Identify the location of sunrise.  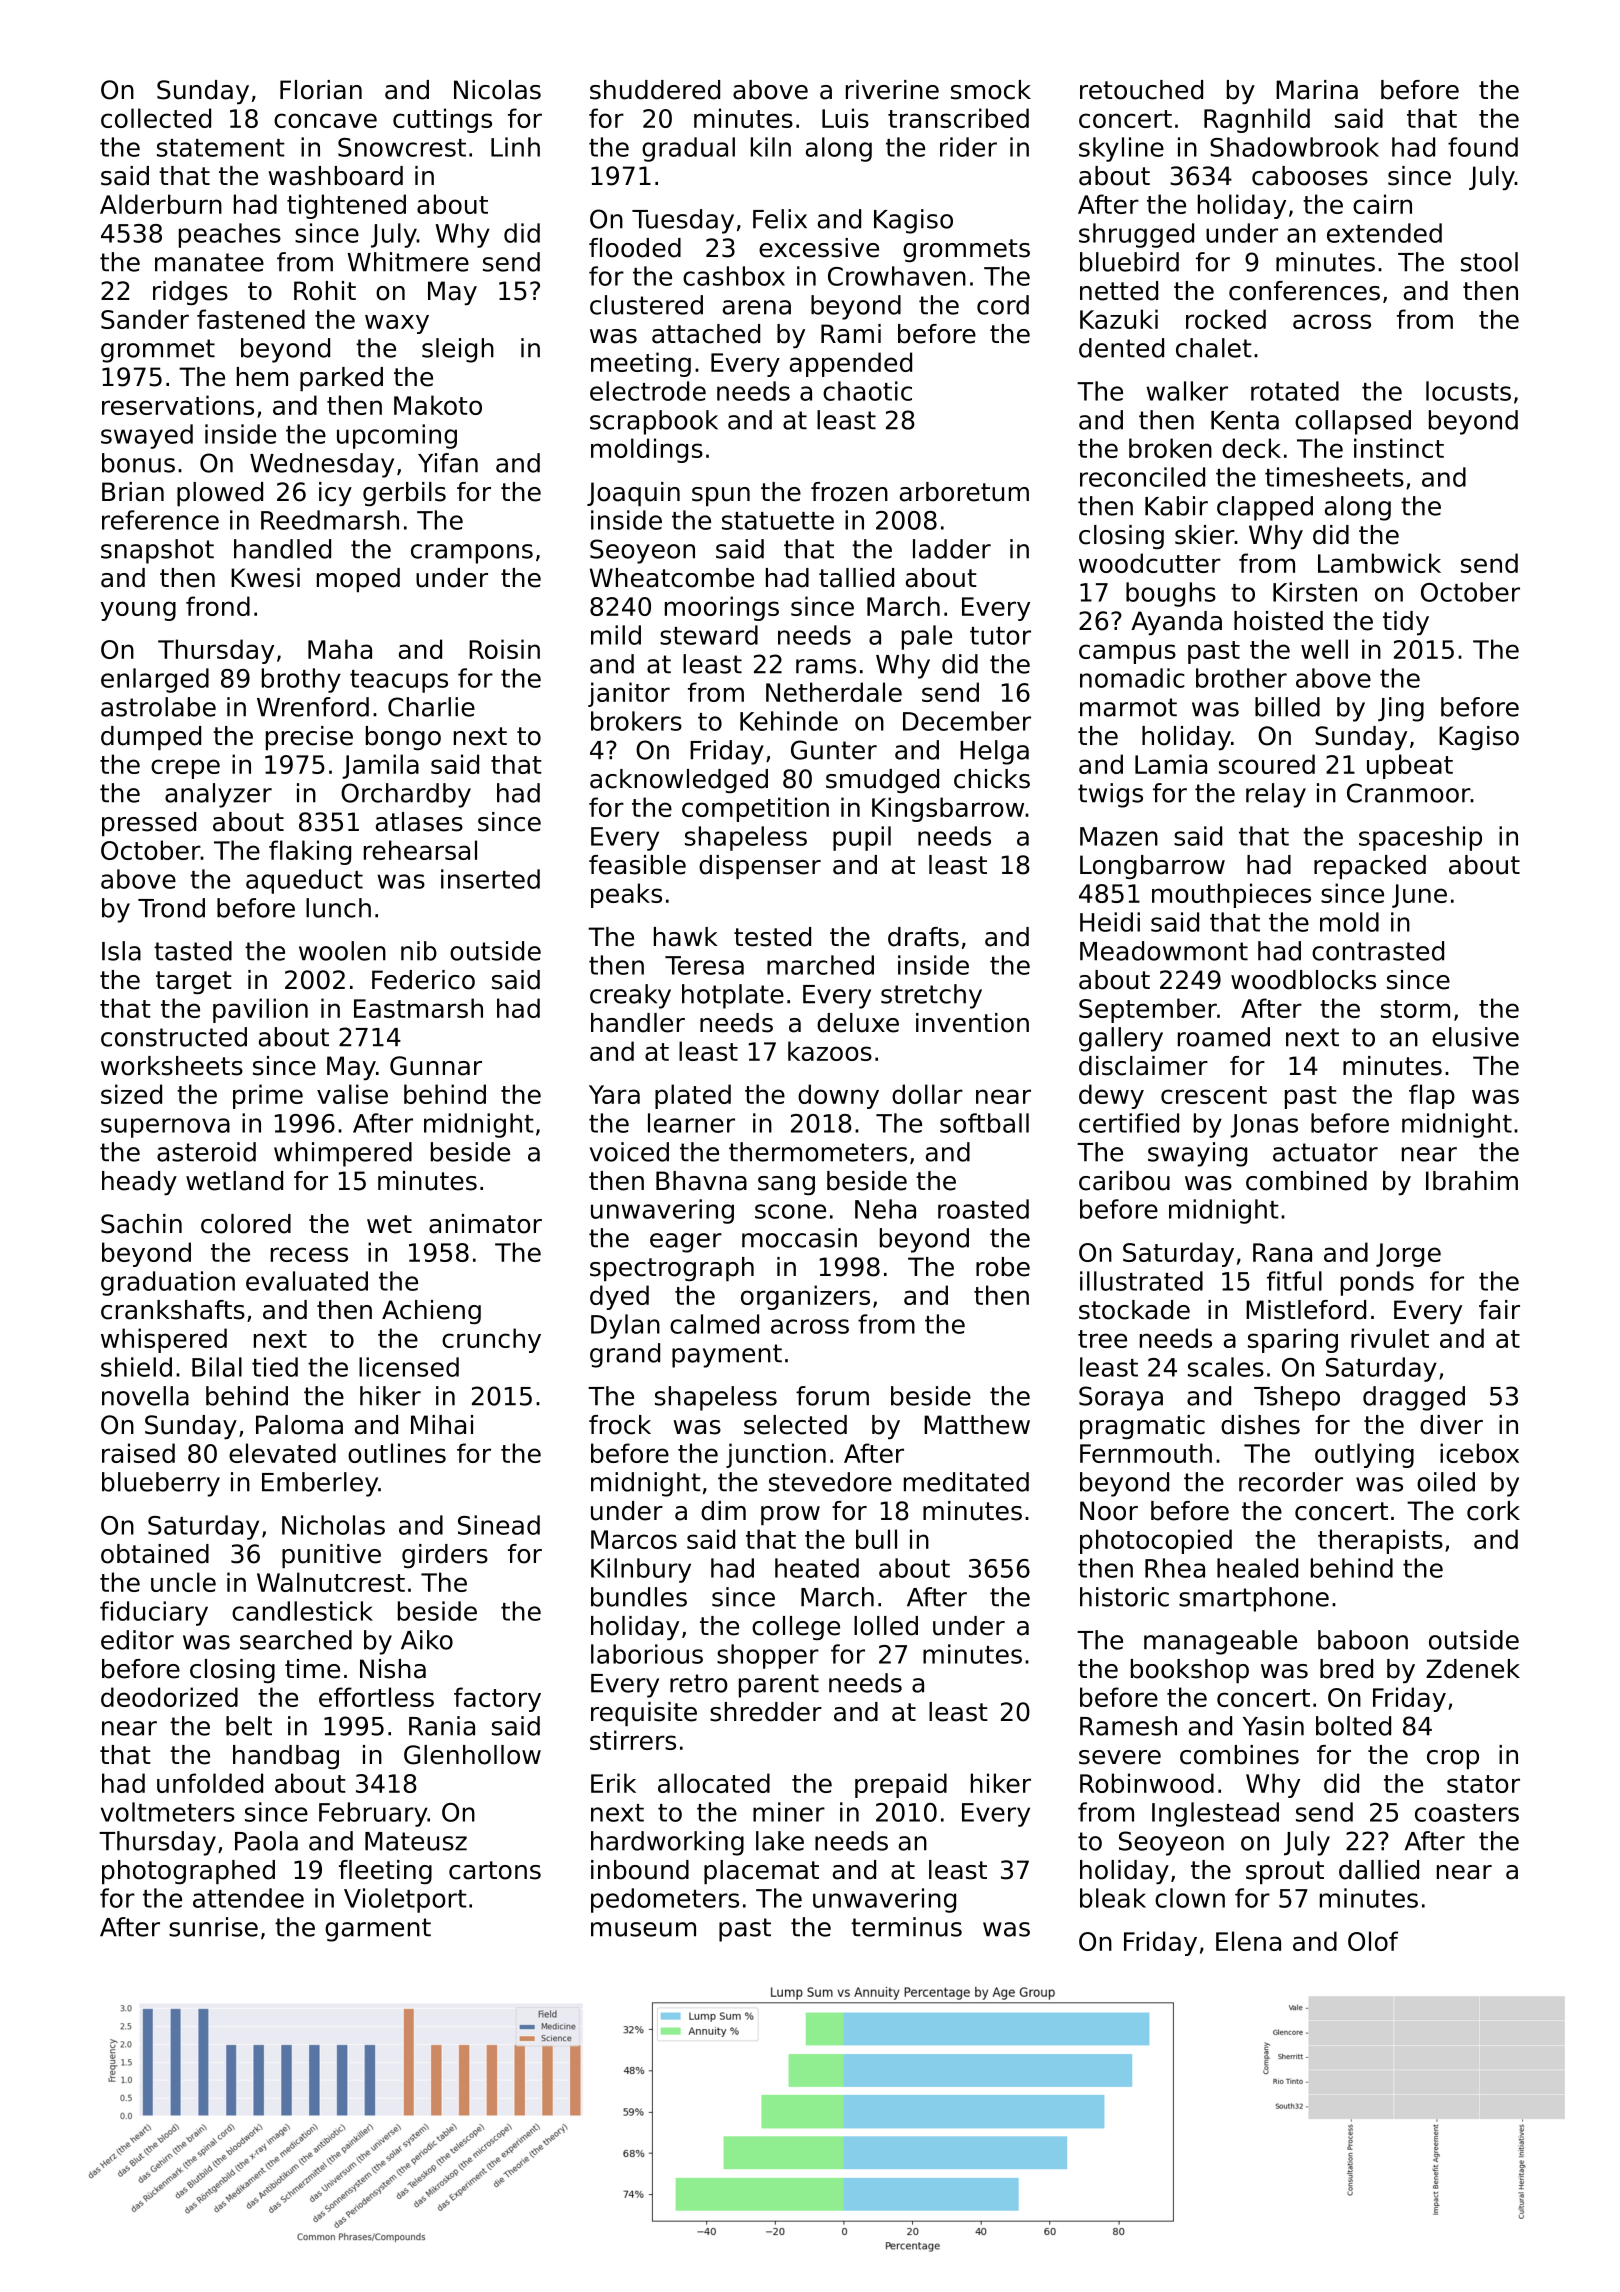
(213, 1927).
